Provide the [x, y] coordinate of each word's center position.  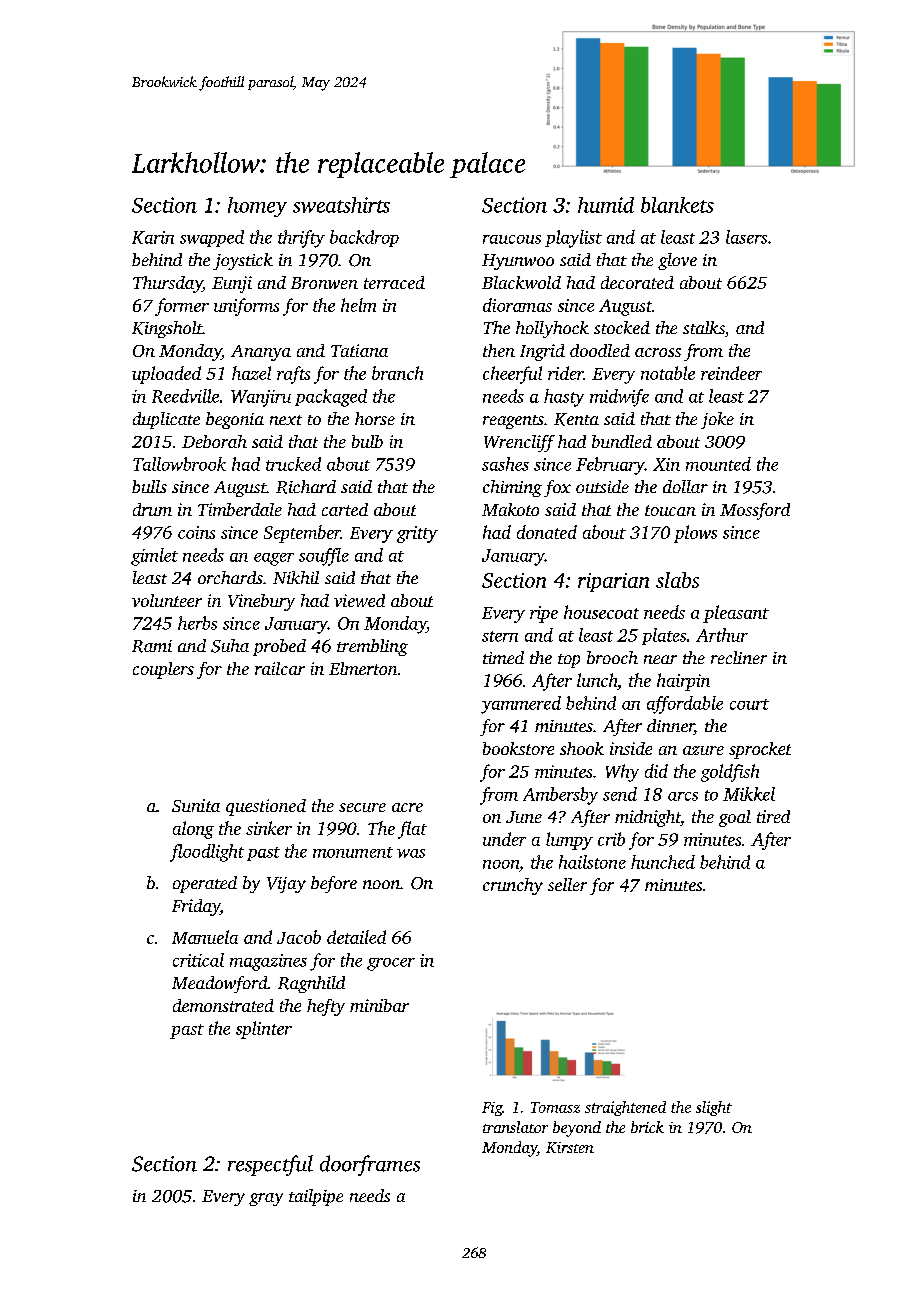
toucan [670, 510]
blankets [677, 205]
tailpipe [316, 1197]
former [182, 307]
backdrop [364, 238]
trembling [372, 647]
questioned [266, 807]
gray [266, 1199]
